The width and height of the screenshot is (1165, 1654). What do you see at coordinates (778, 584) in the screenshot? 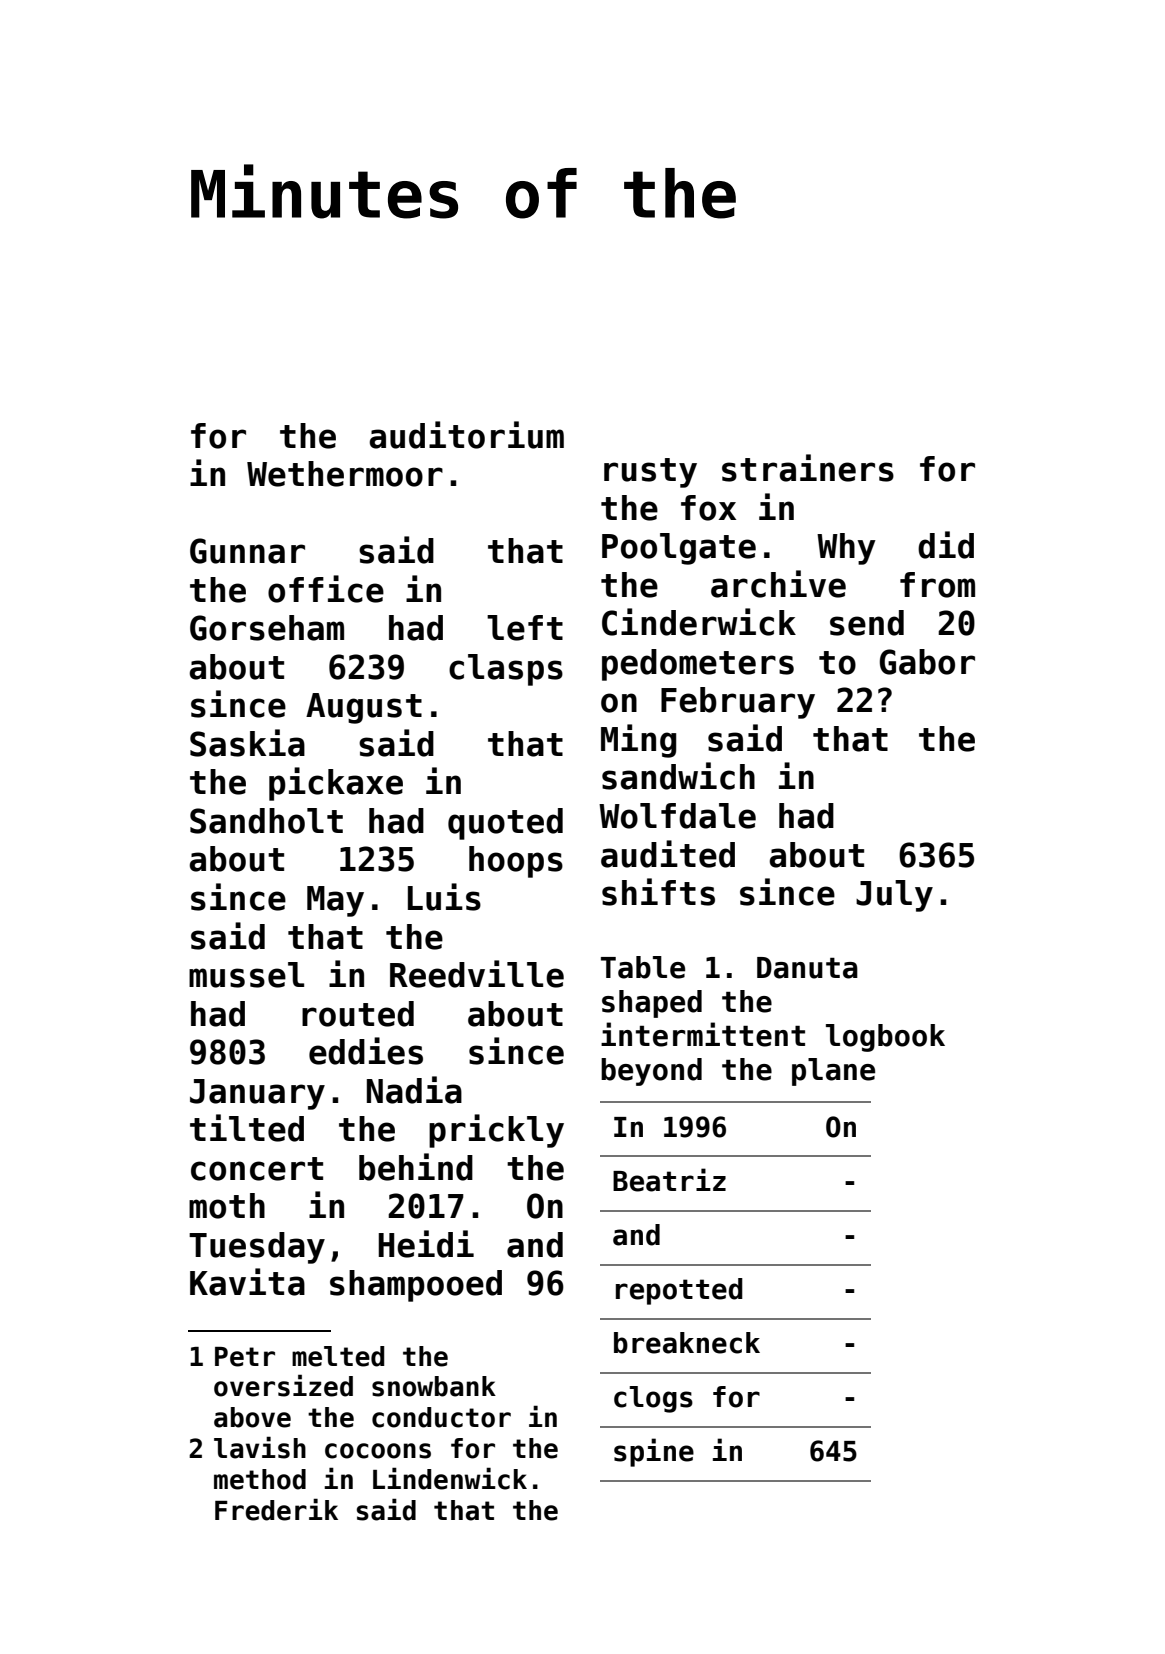
I see `archive` at bounding box center [778, 584].
